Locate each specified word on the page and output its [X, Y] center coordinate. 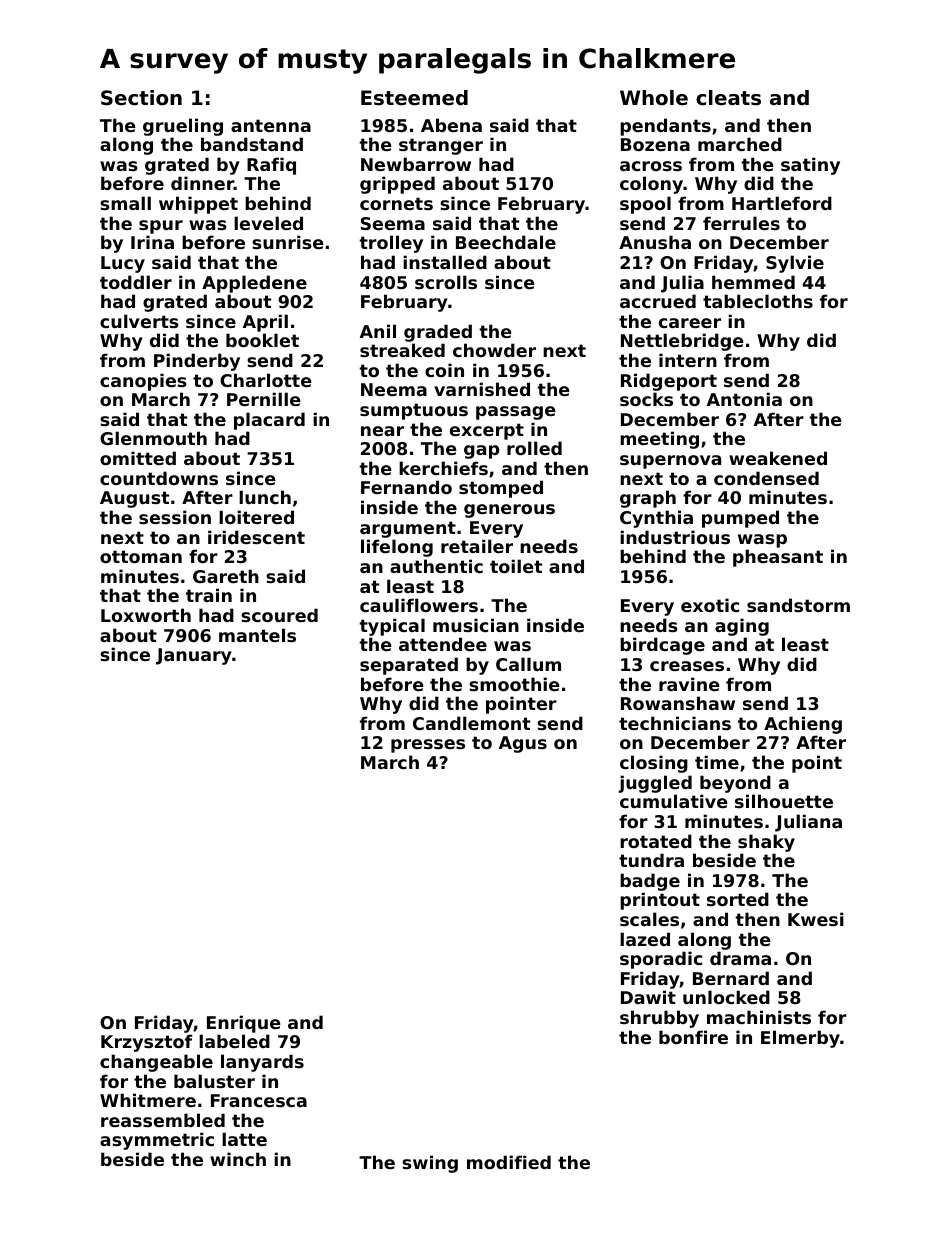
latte [244, 1139]
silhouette [784, 801]
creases [687, 666]
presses [428, 746]
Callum [528, 664]
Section [141, 98]
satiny [810, 166]
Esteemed [414, 98]
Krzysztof [147, 1043]
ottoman [141, 556]
